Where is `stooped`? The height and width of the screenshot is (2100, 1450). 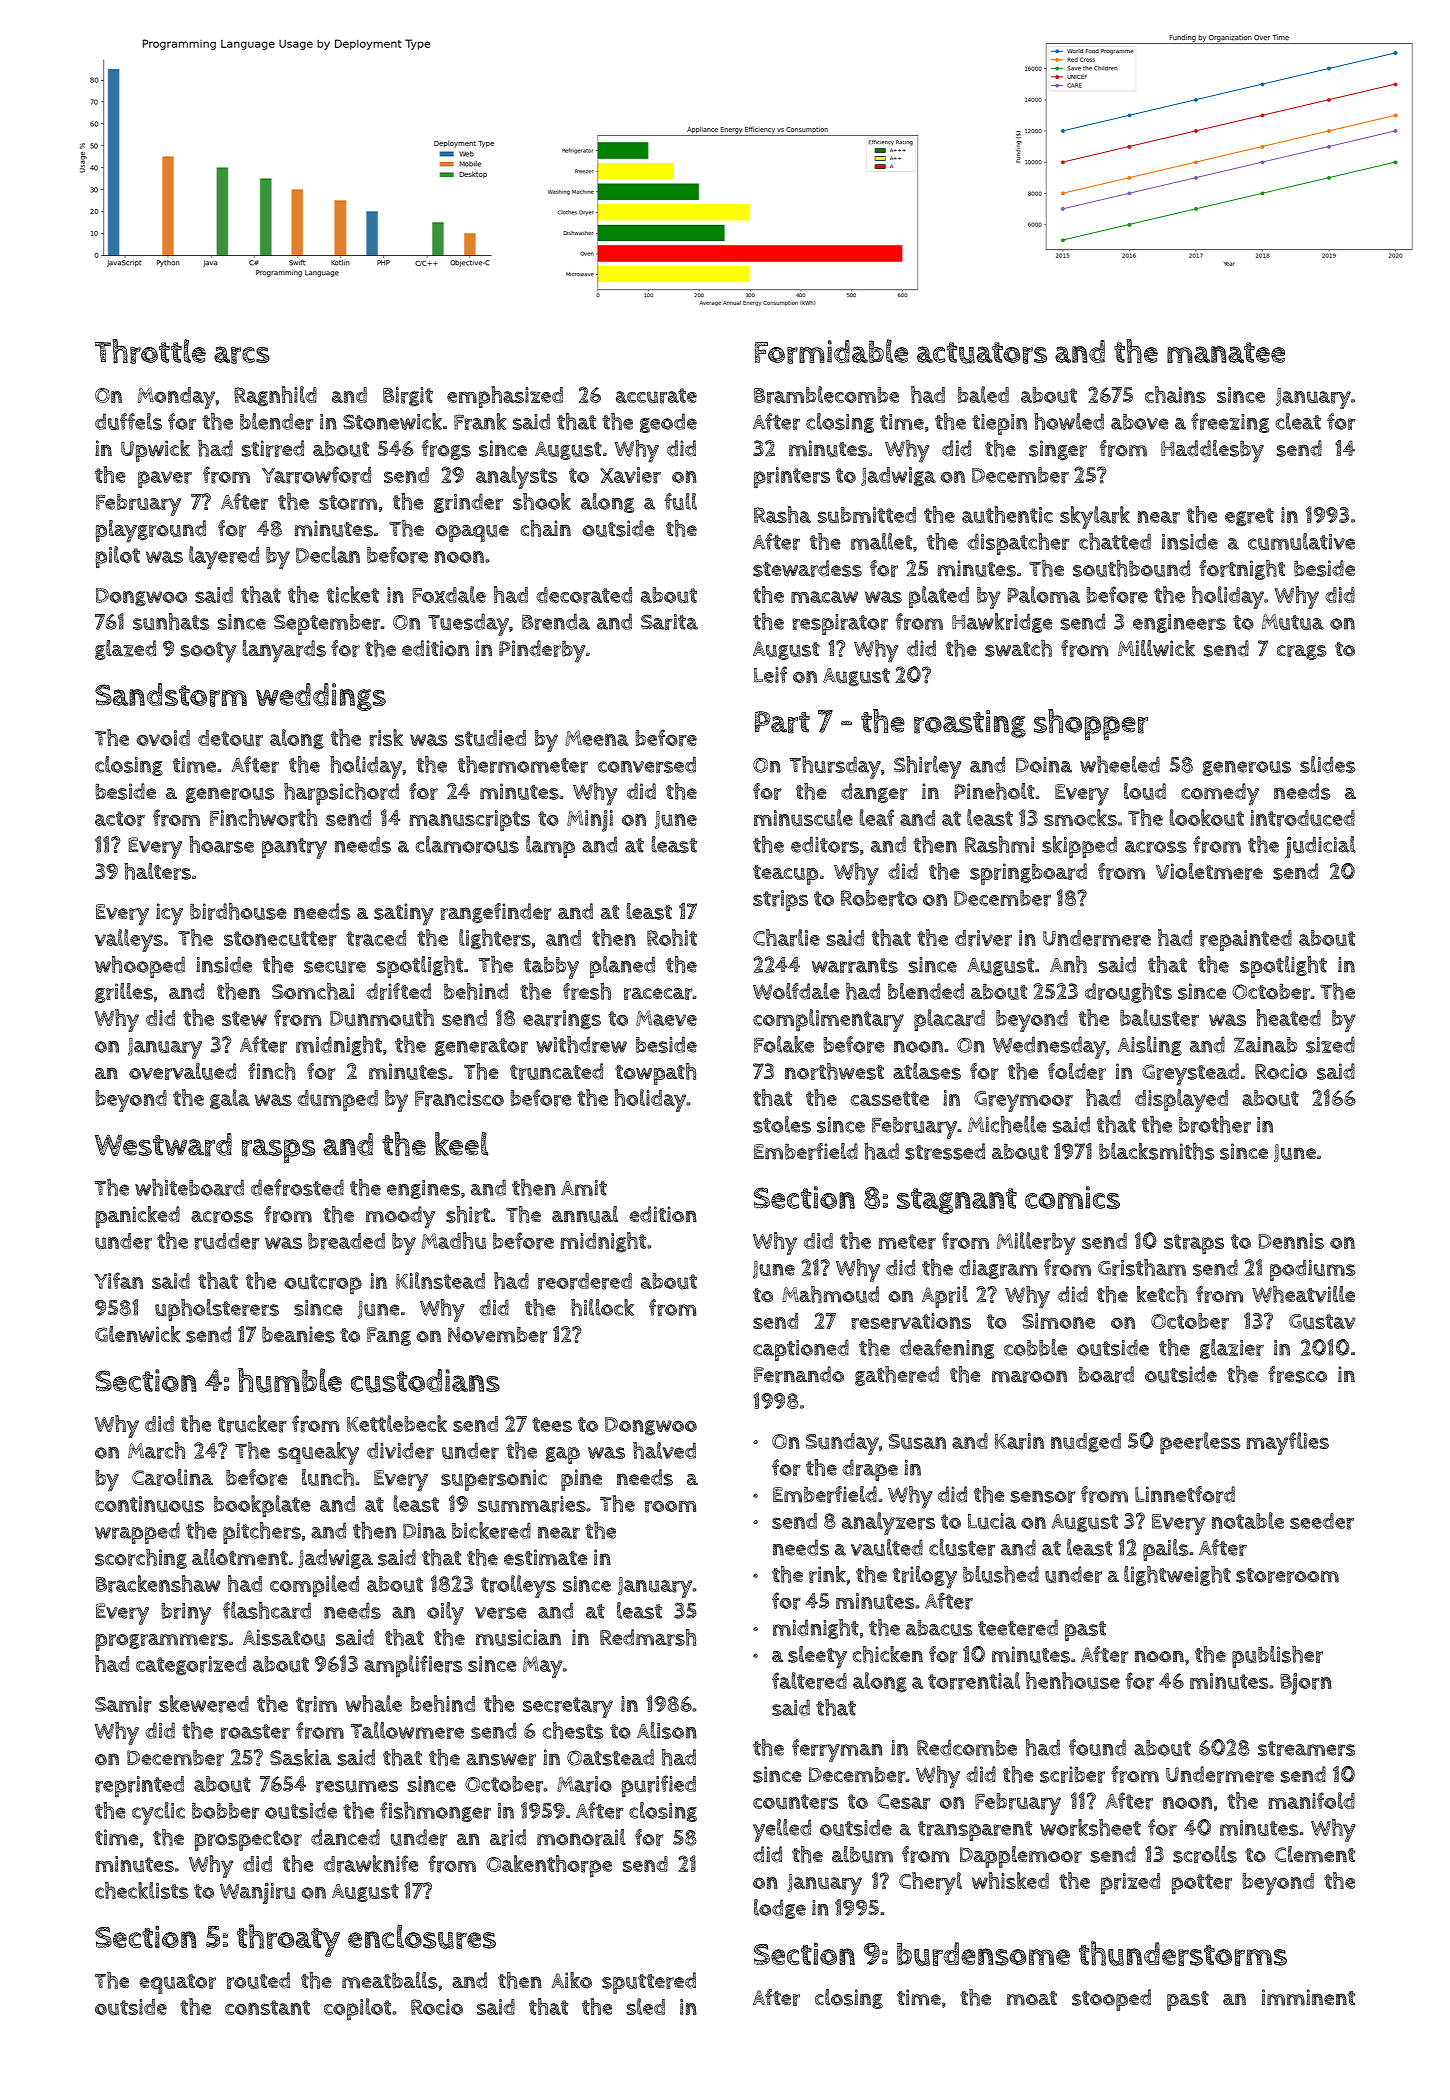 stooped is located at coordinates (1111, 2000).
